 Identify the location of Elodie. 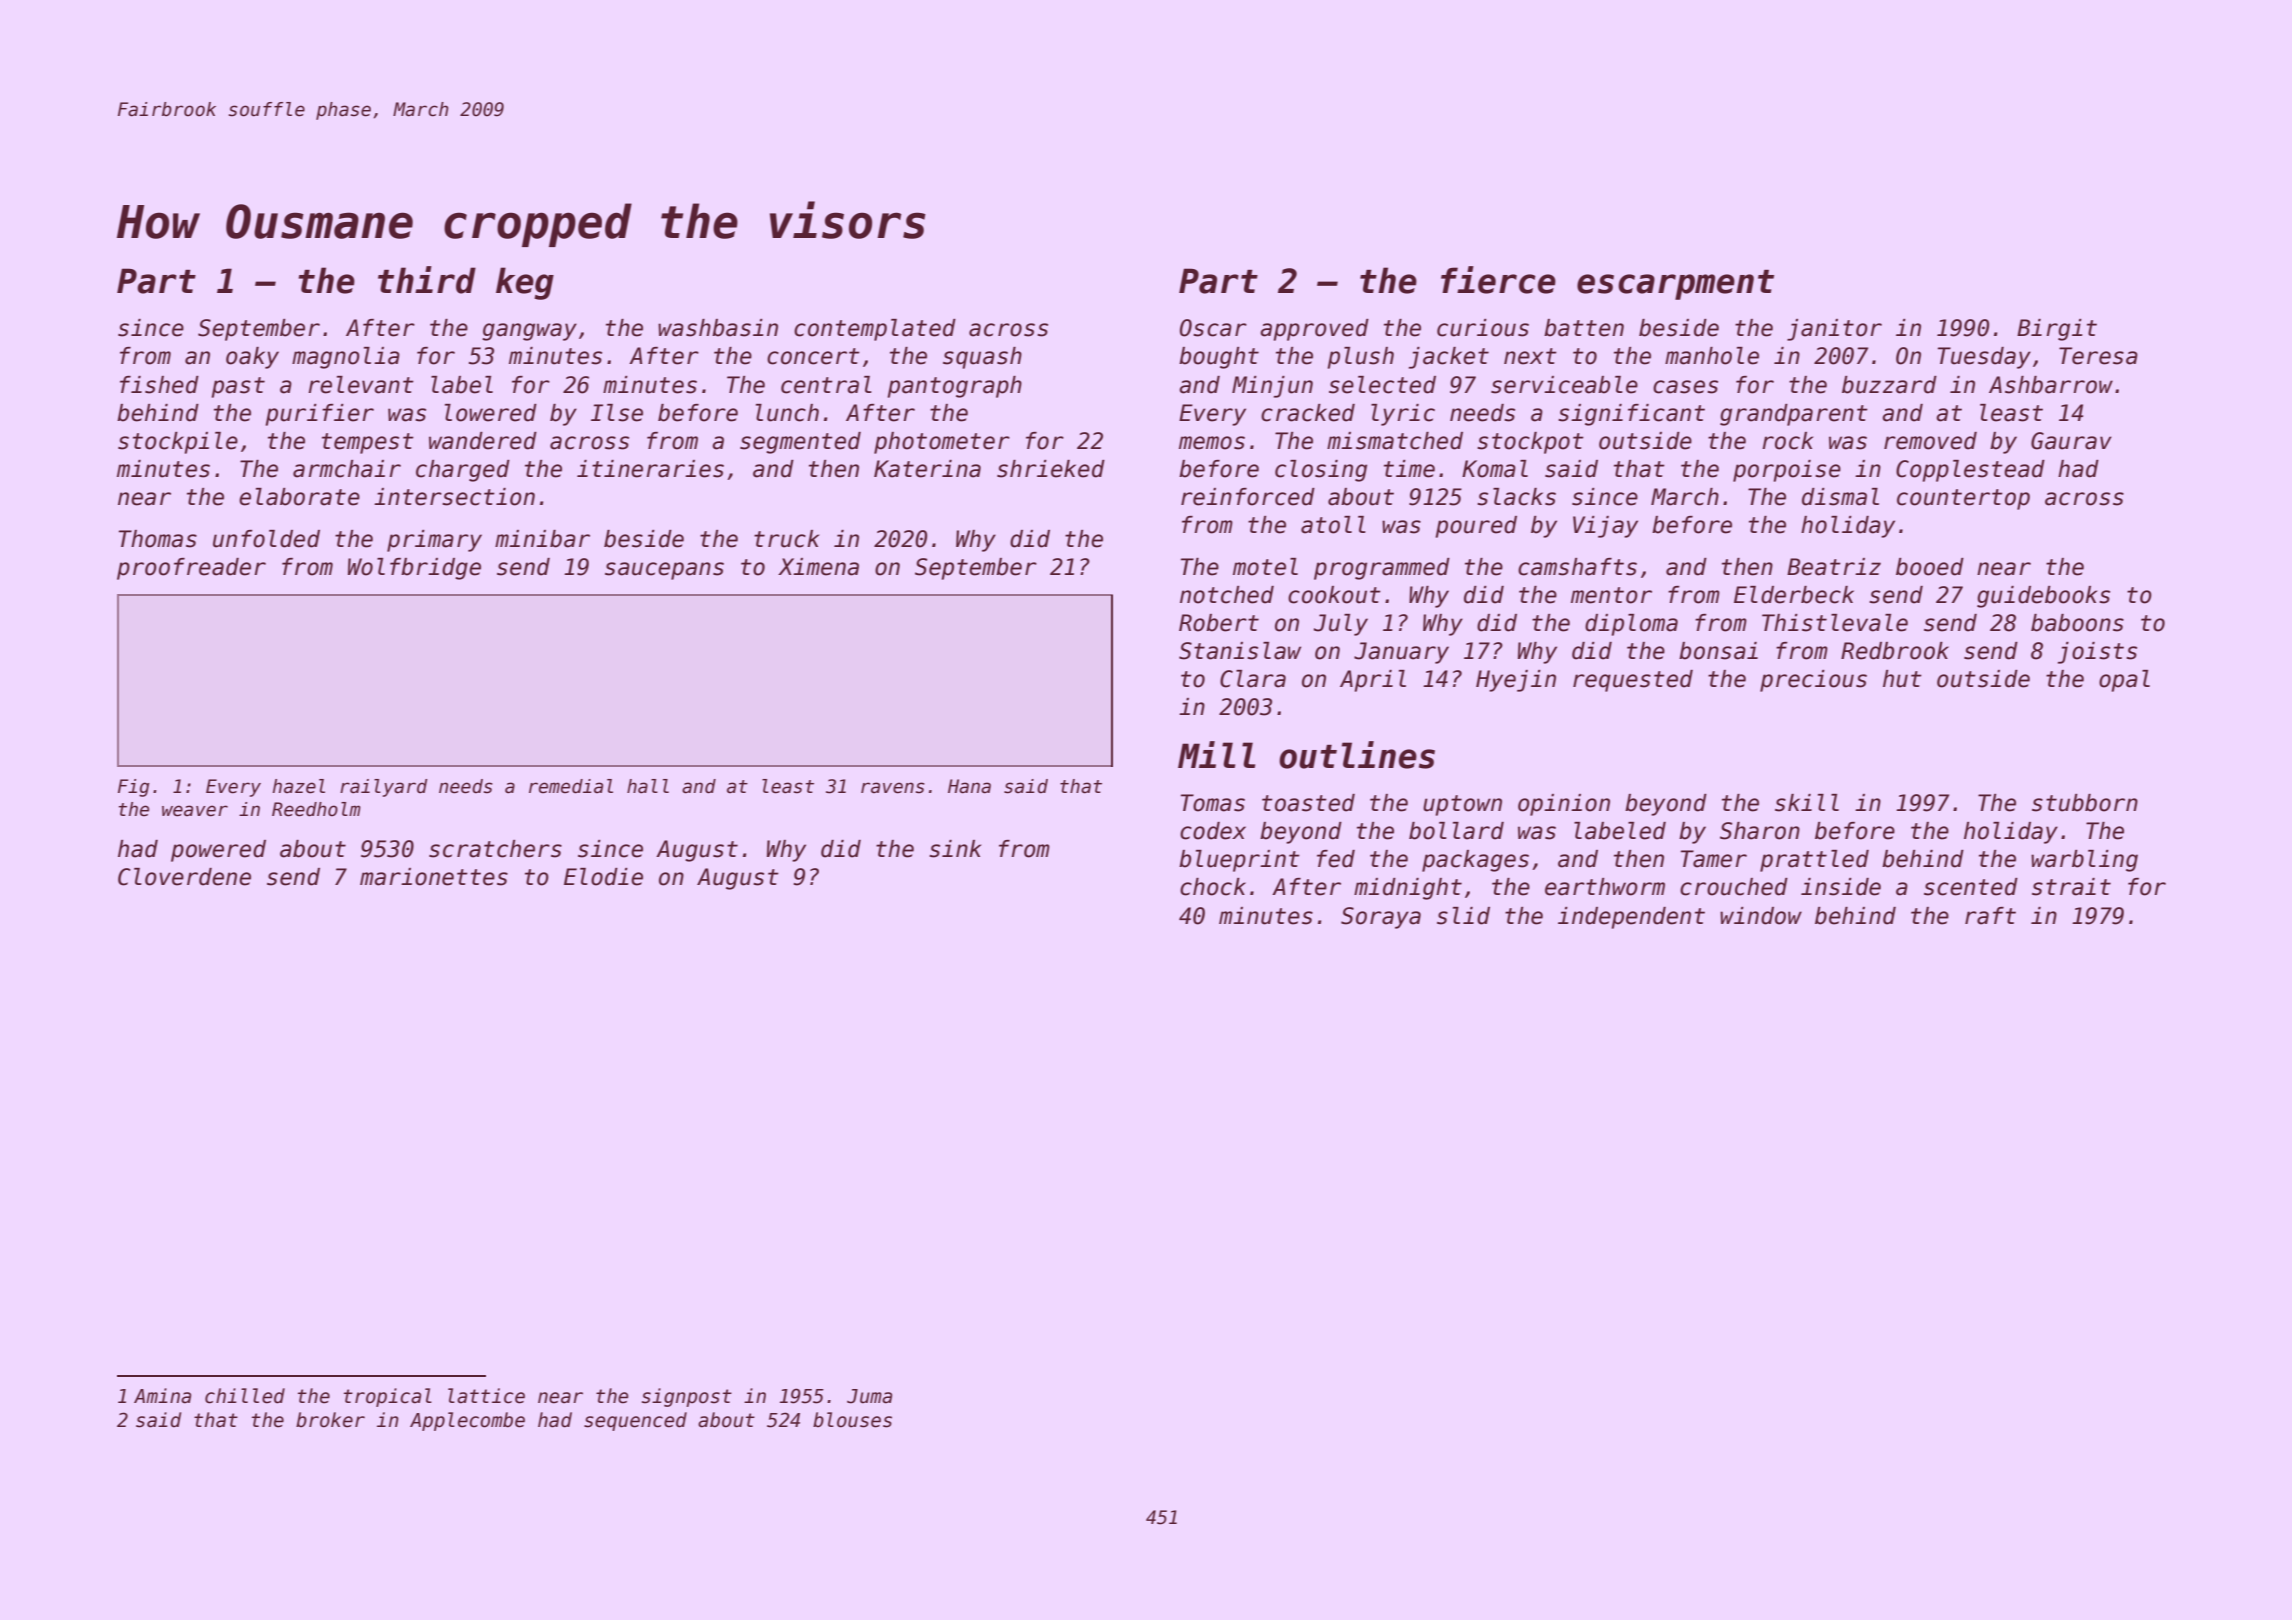
(603, 877).
